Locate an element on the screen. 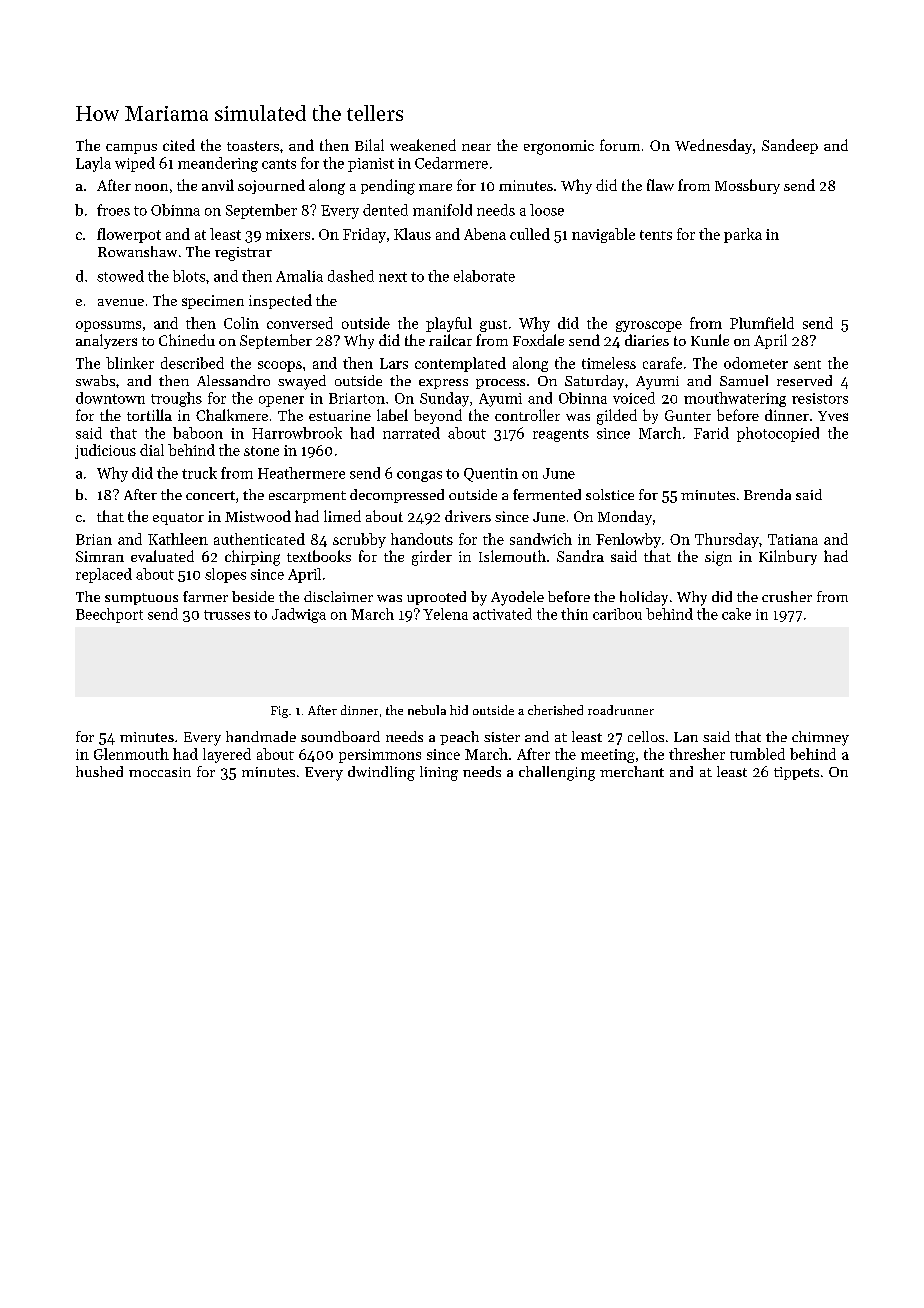 The image size is (924, 1308). drivers is located at coordinates (468, 516).
